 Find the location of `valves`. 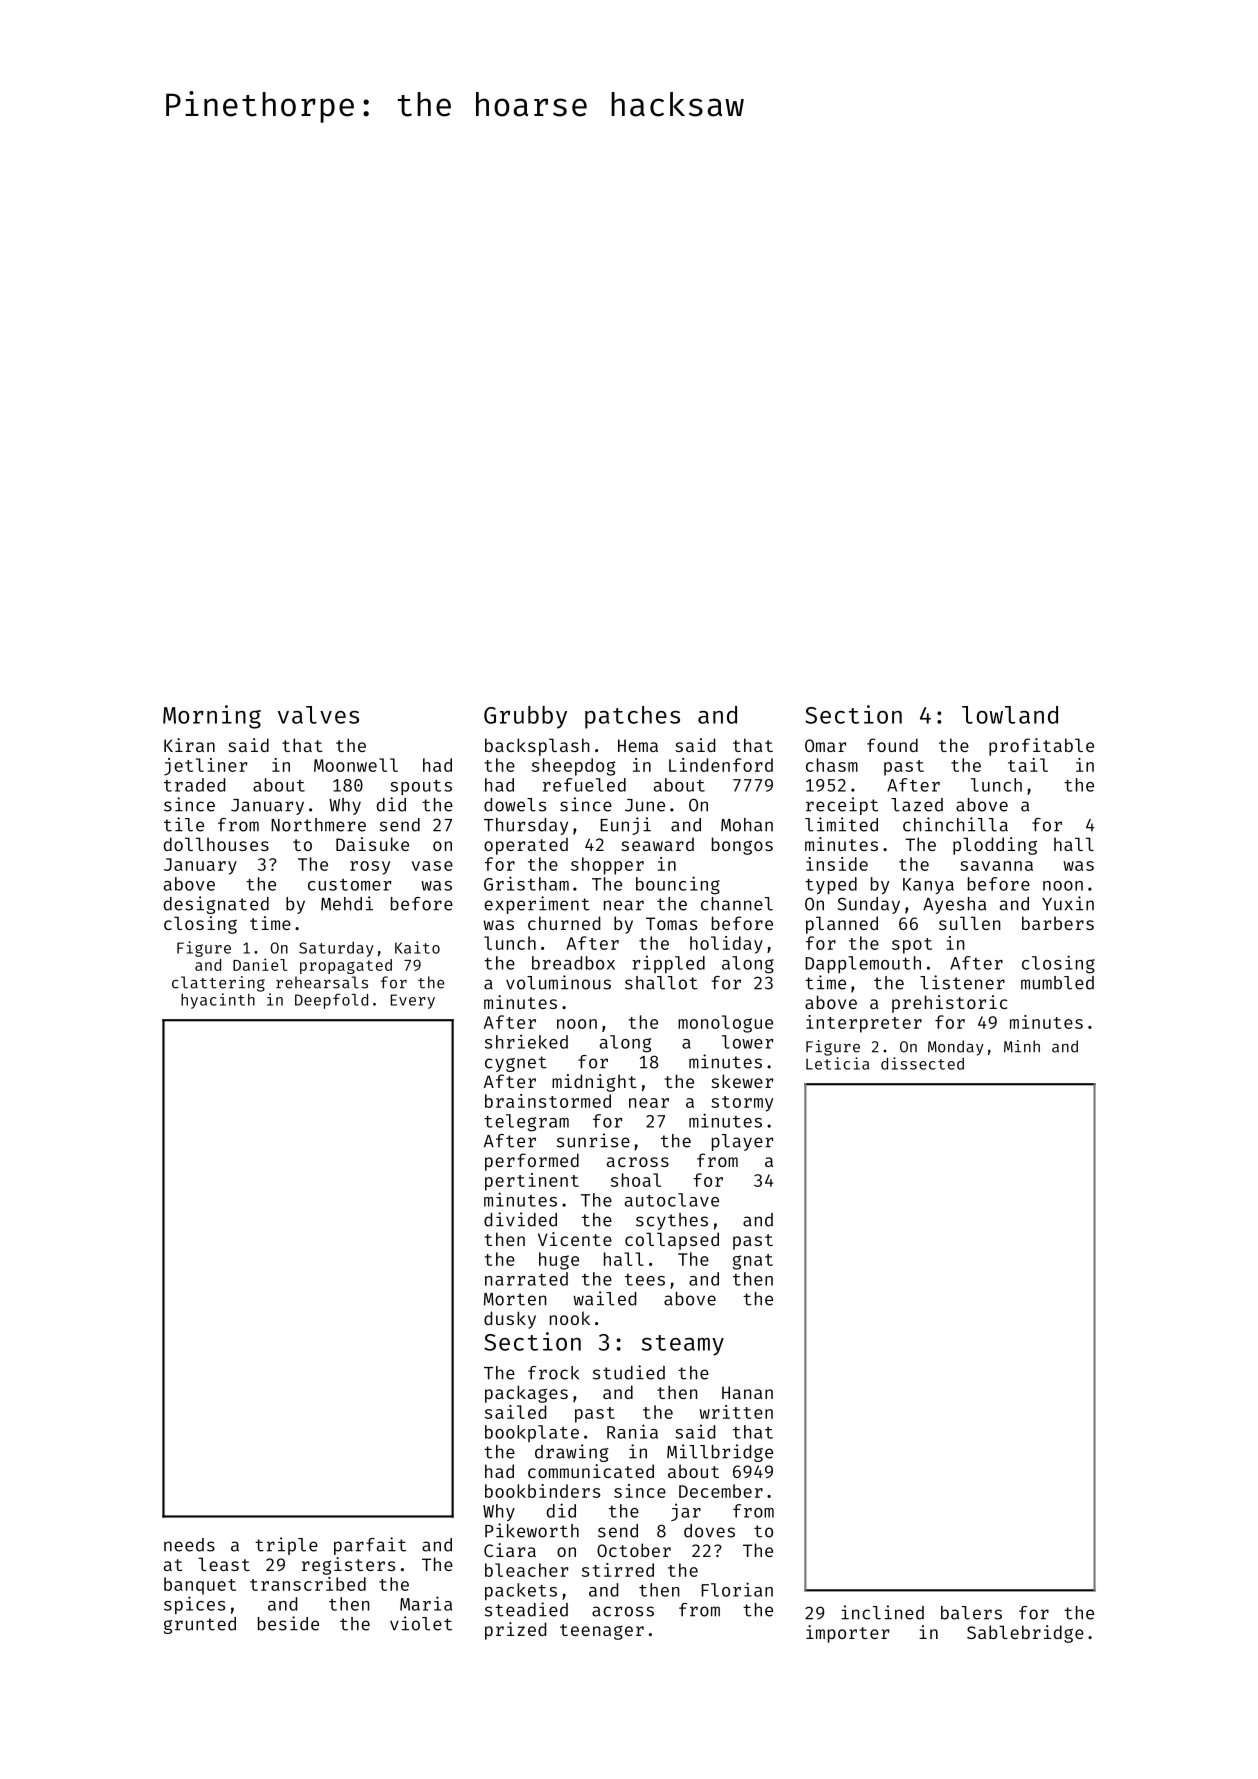

valves is located at coordinates (318, 715).
